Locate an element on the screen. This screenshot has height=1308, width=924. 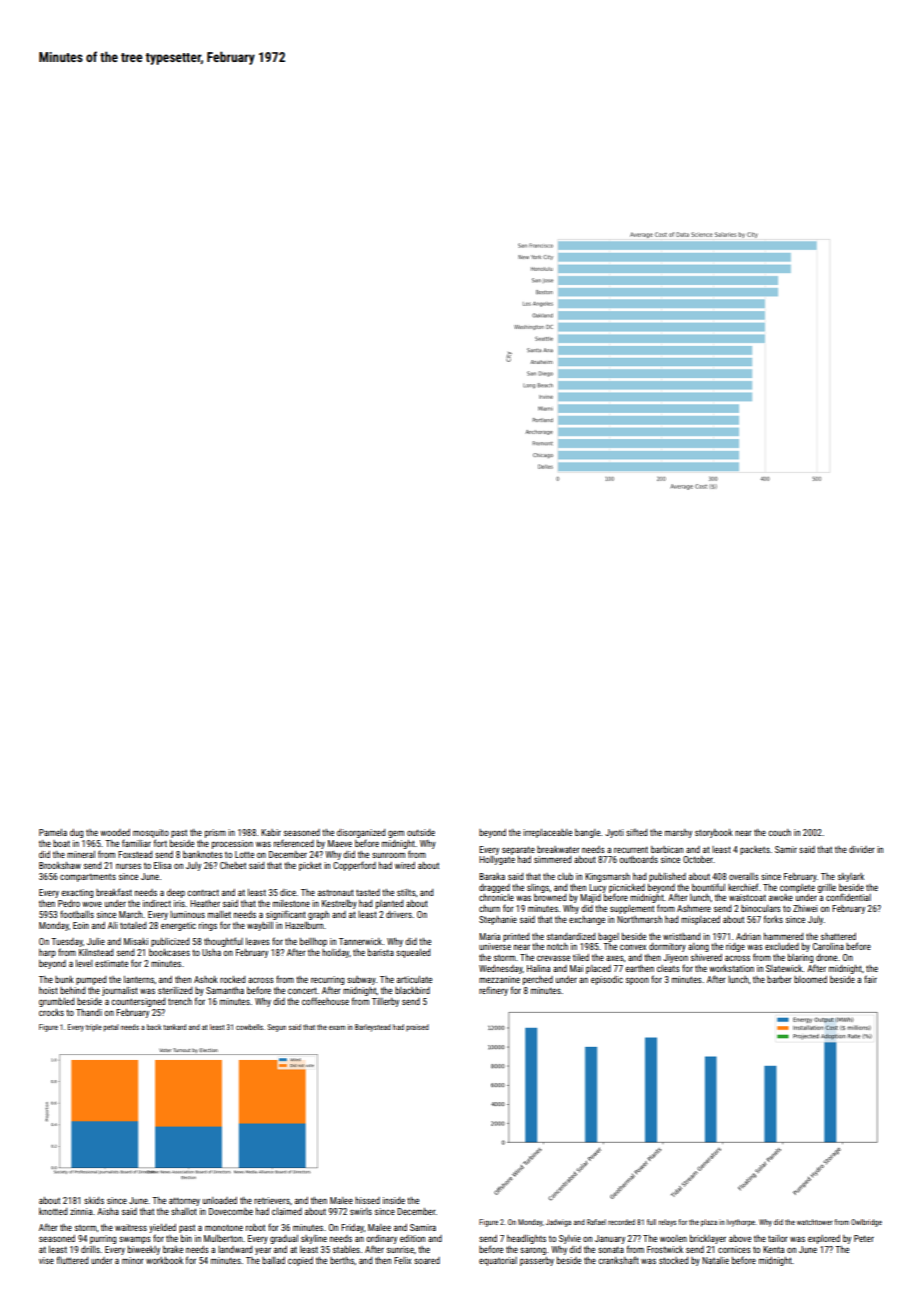
hissed is located at coordinates (367, 1200).
